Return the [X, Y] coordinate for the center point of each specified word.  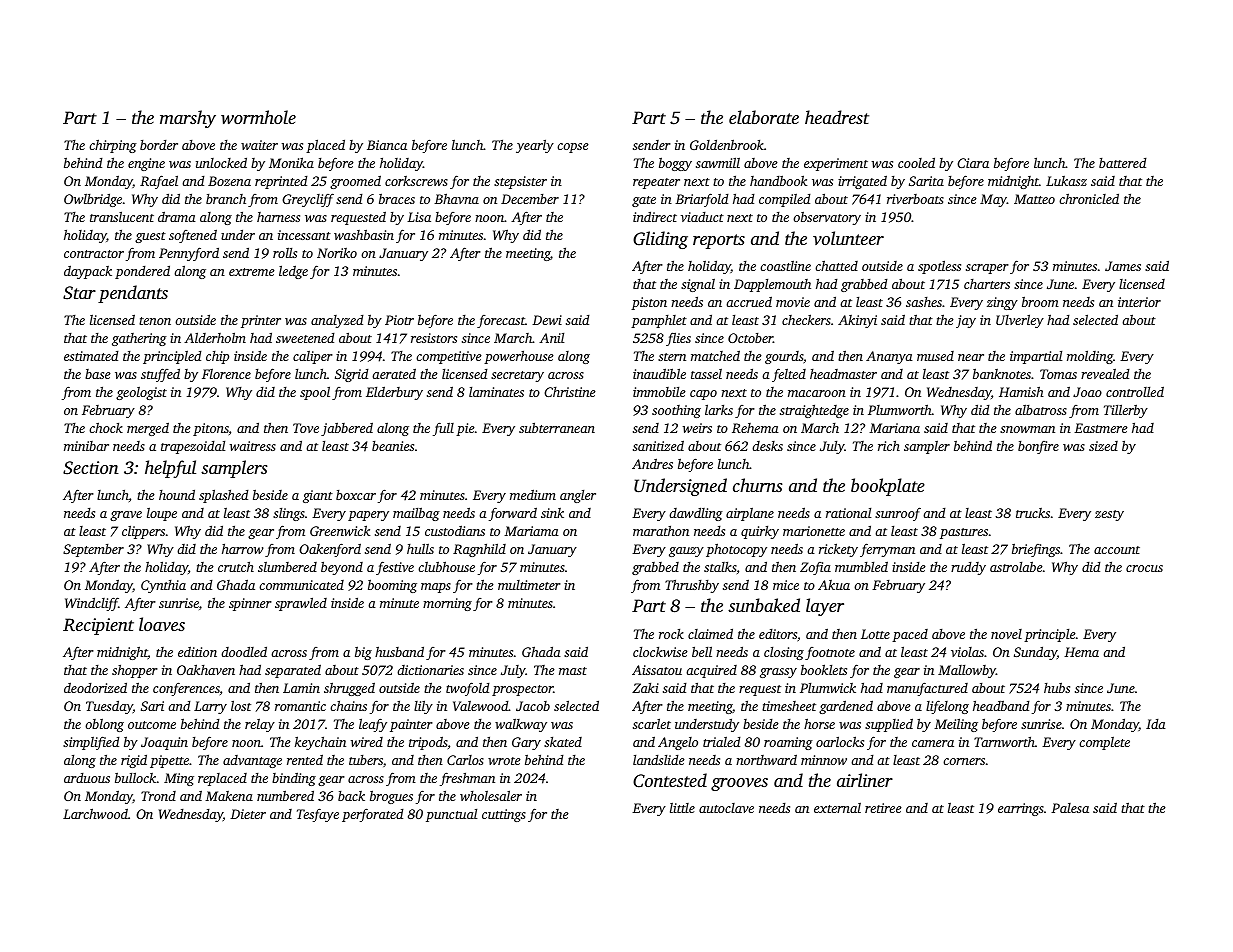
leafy [373, 725]
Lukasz [1066, 181]
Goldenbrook [727, 144]
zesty [1109, 515]
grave [126, 516]
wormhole [258, 117]
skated [563, 741]
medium [533, 494]
